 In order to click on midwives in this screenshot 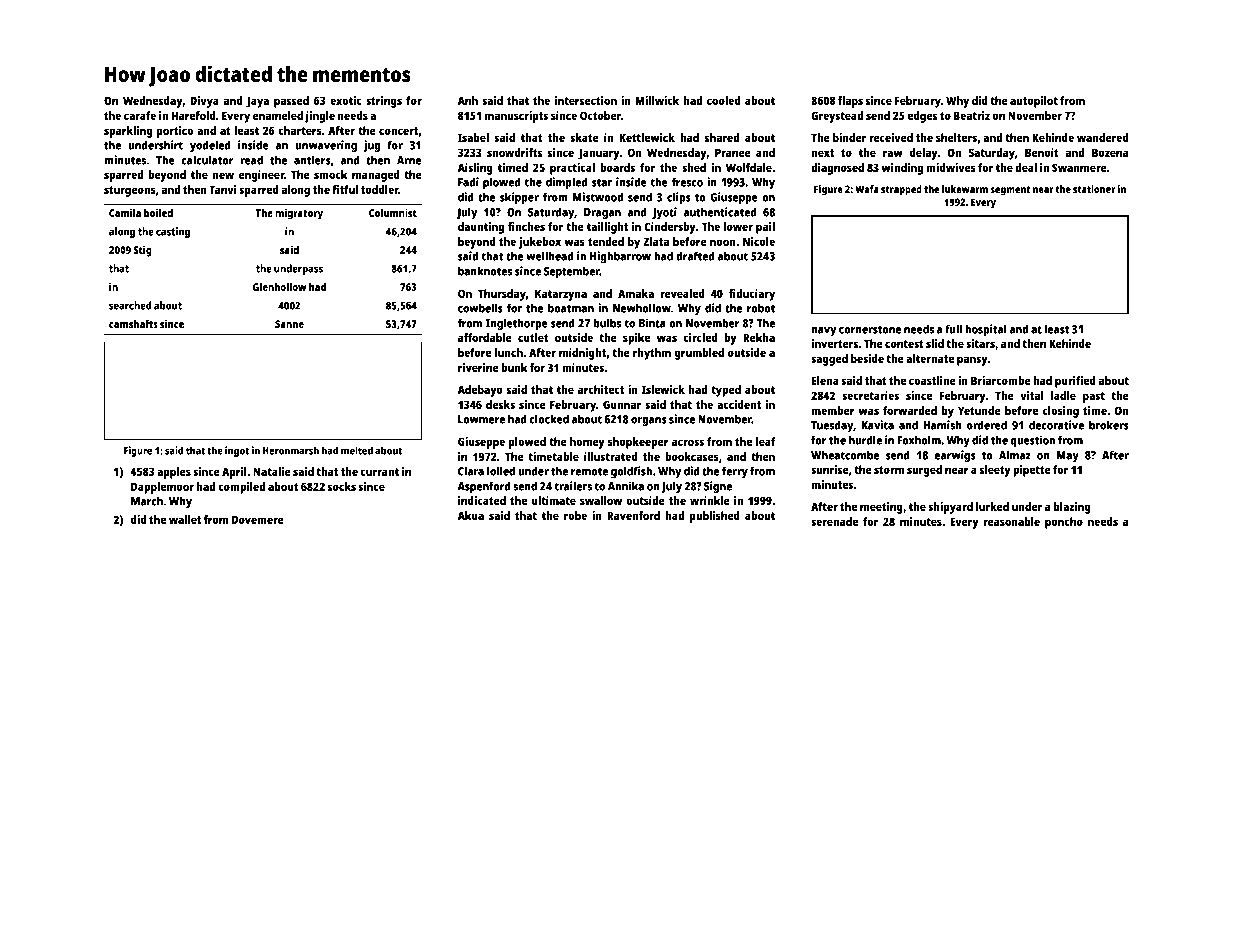, I will do `click(951, 167)`.
